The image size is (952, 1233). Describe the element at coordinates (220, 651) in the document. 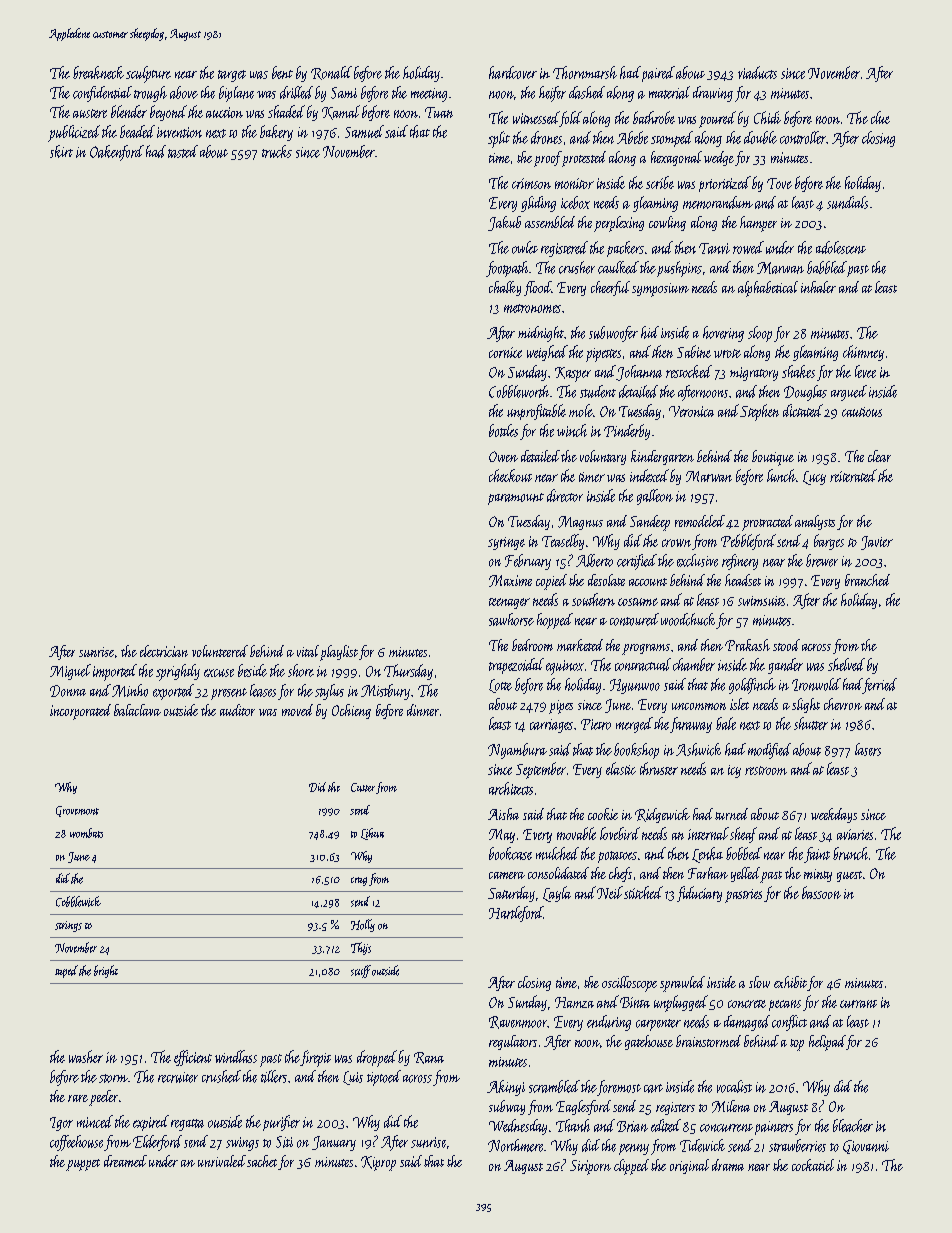

I see `volunteered` at that location.
